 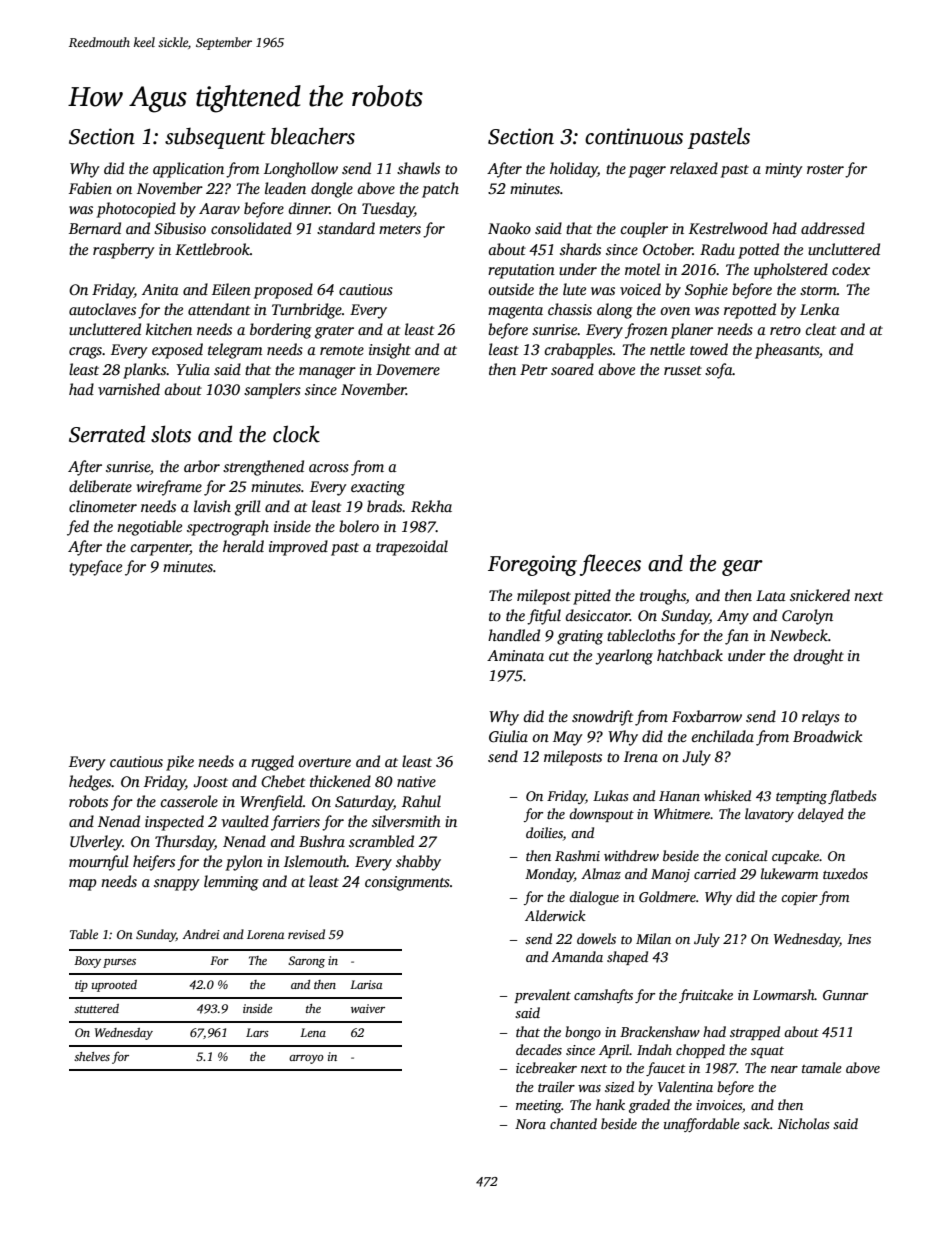 I want to click on Foxbarrow, so click(x=707, y=716).
